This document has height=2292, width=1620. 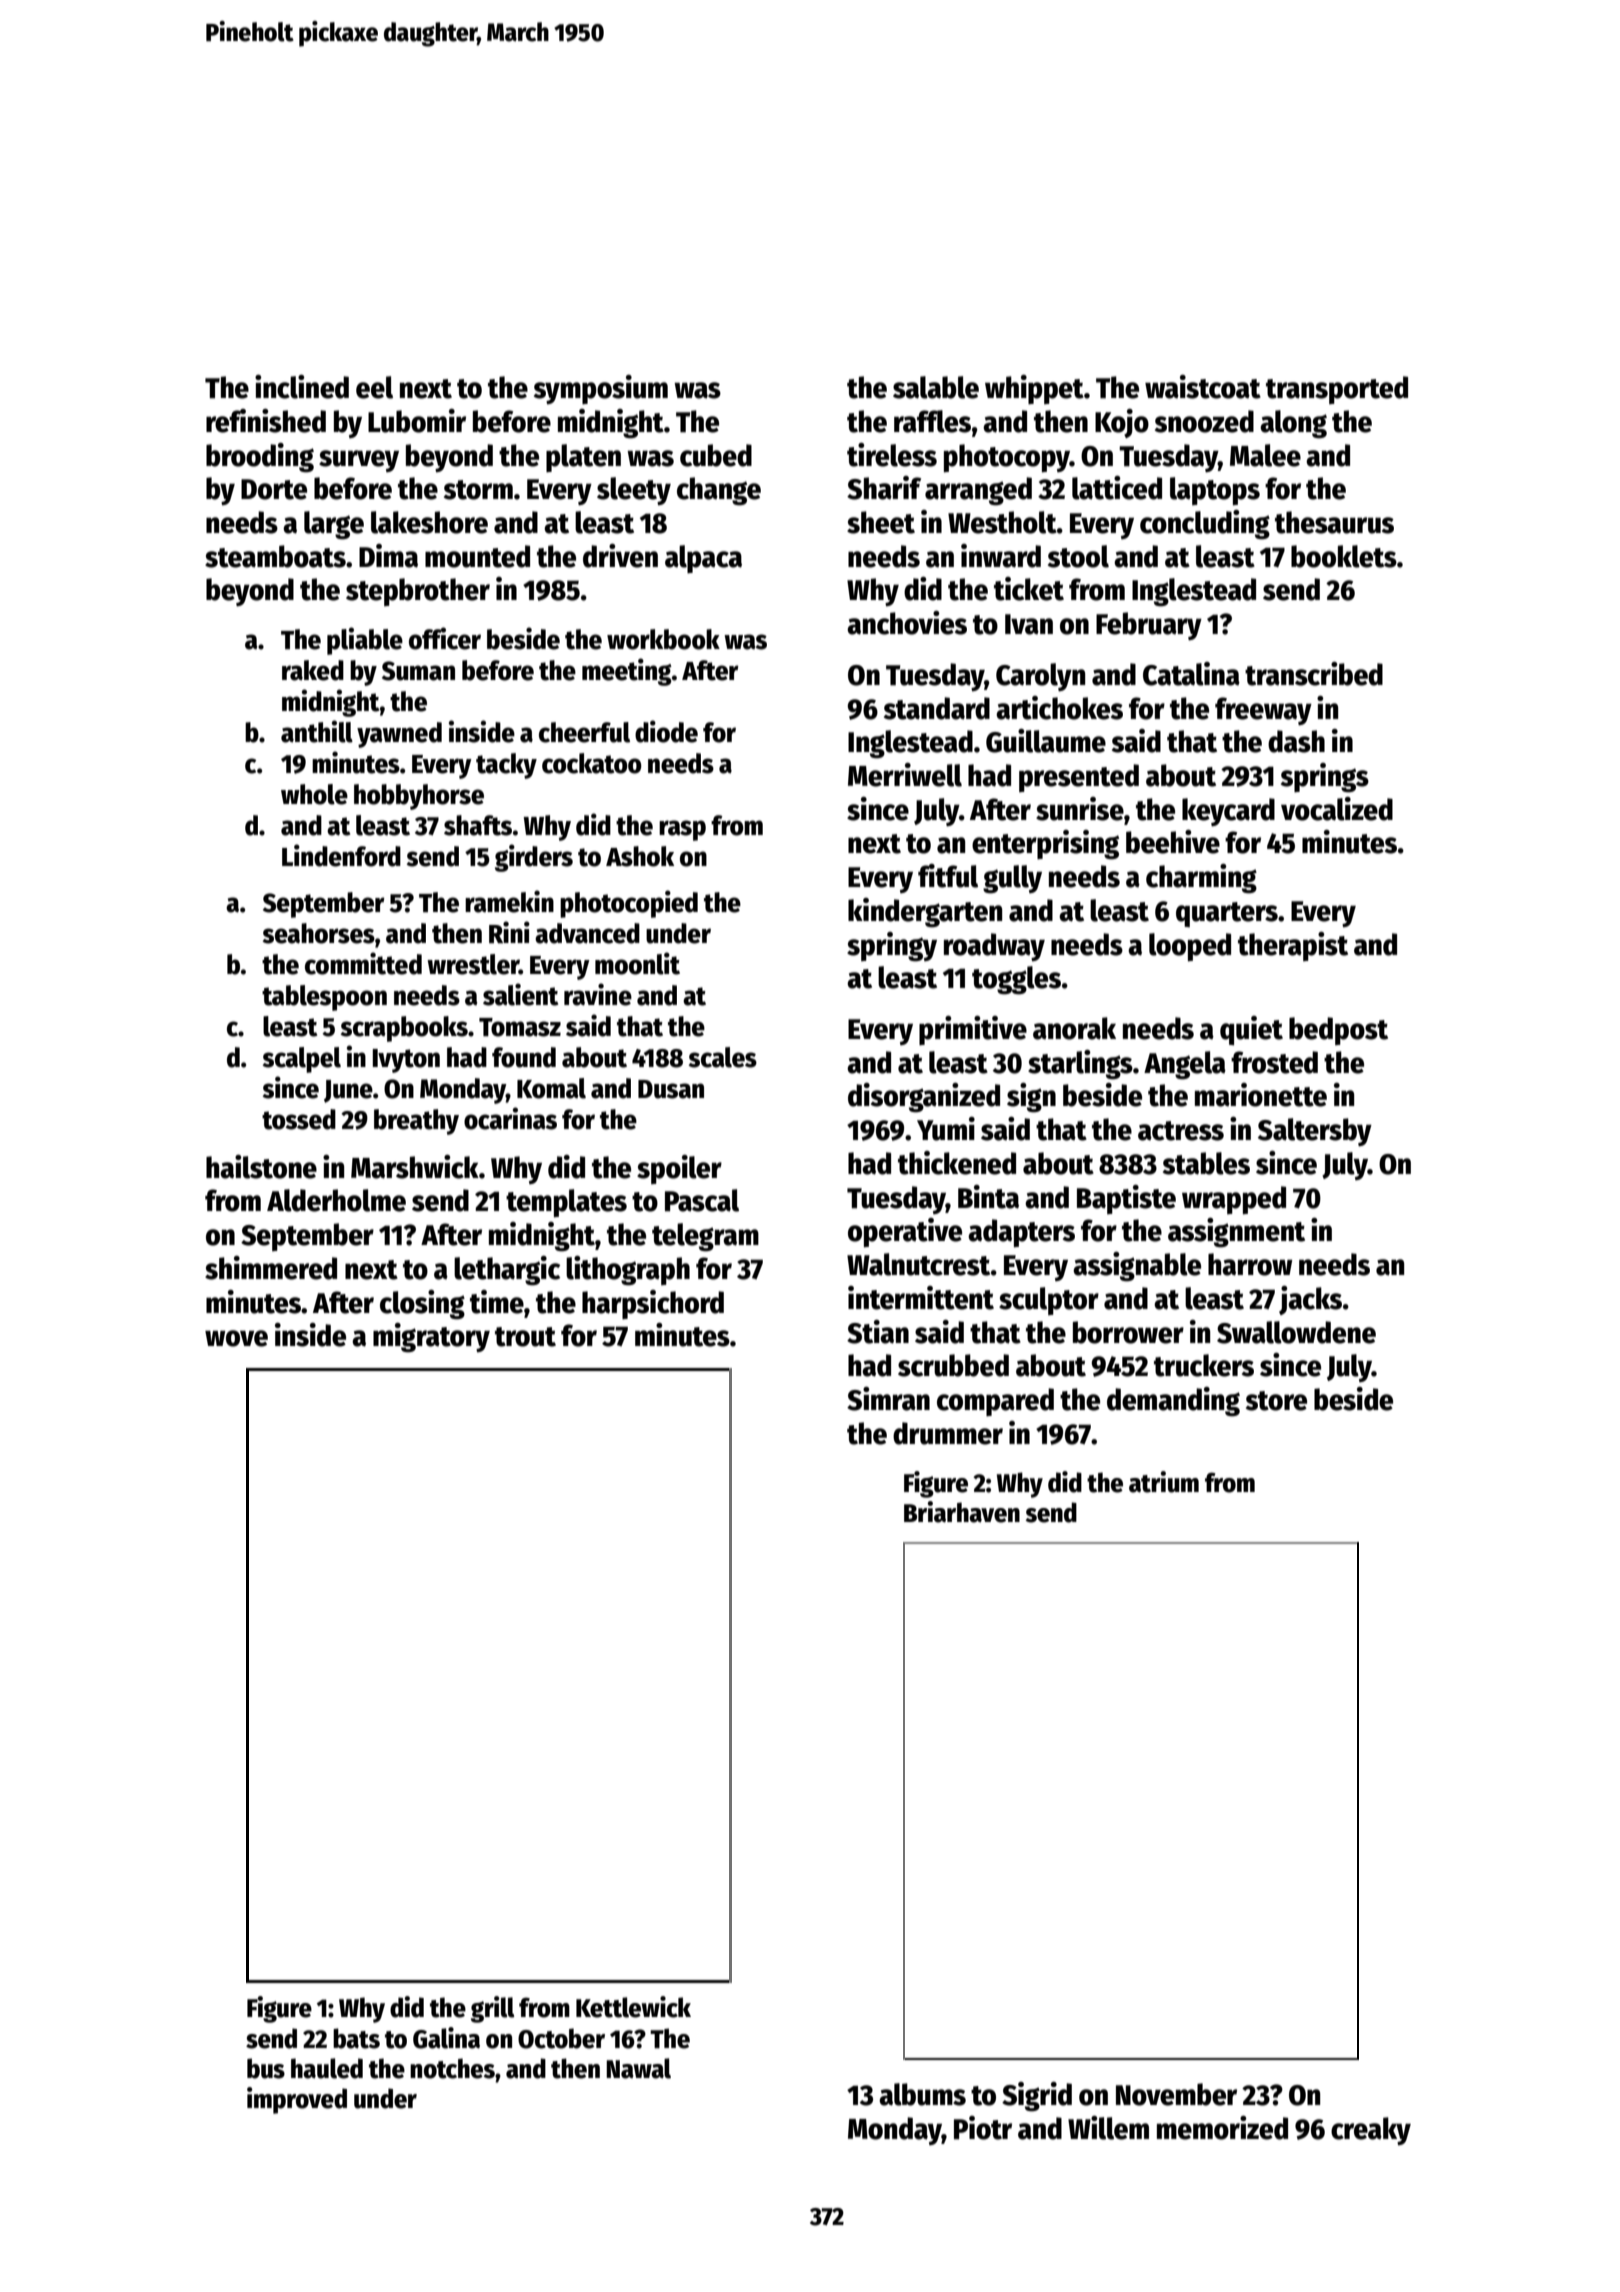 What do you see at coordinates (1325, 778) in the document?
I see `springs` at bounding box center [1325, 778].
